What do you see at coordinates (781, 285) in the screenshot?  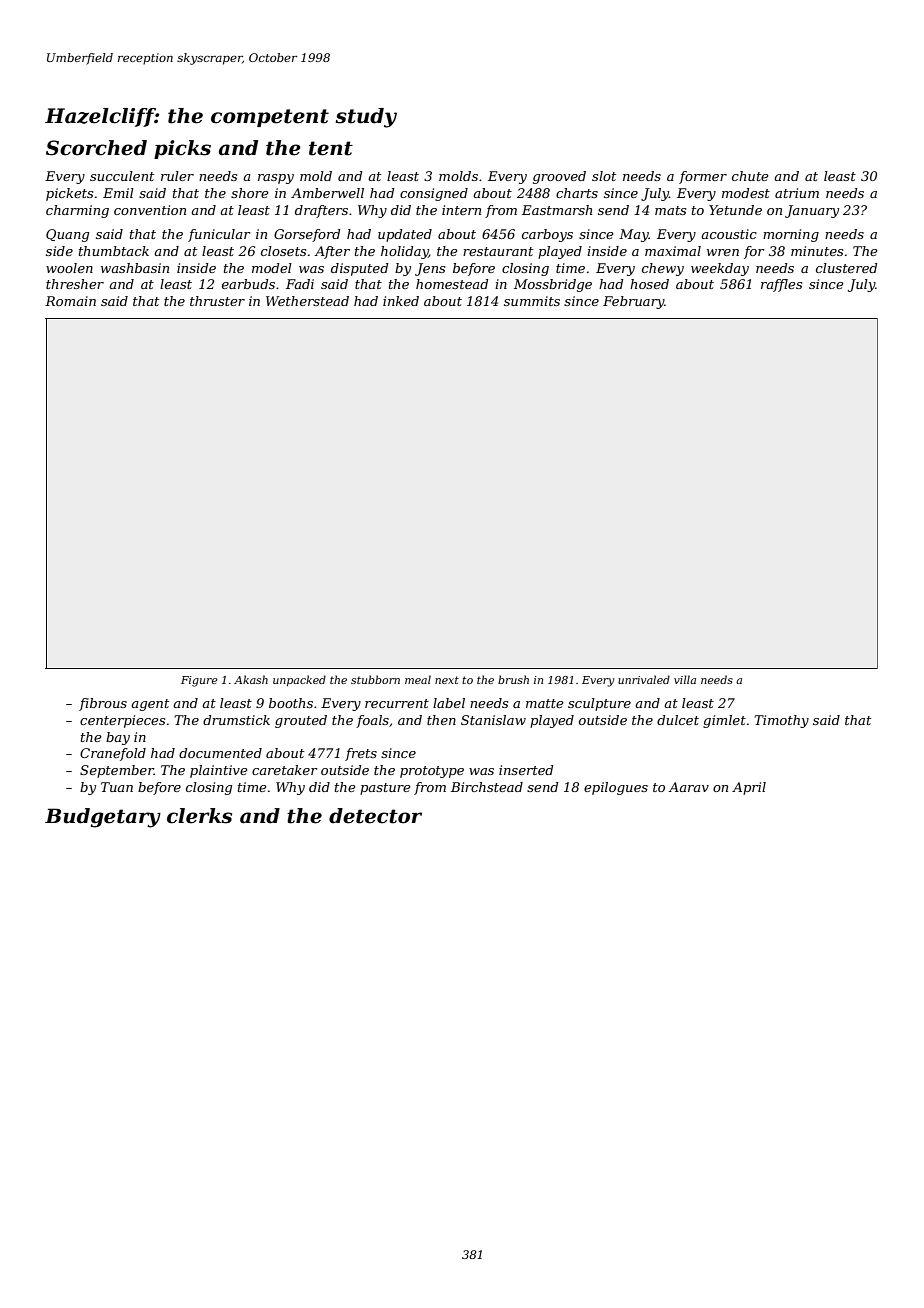 I see `raffles` at bounding box center [781, 285].
